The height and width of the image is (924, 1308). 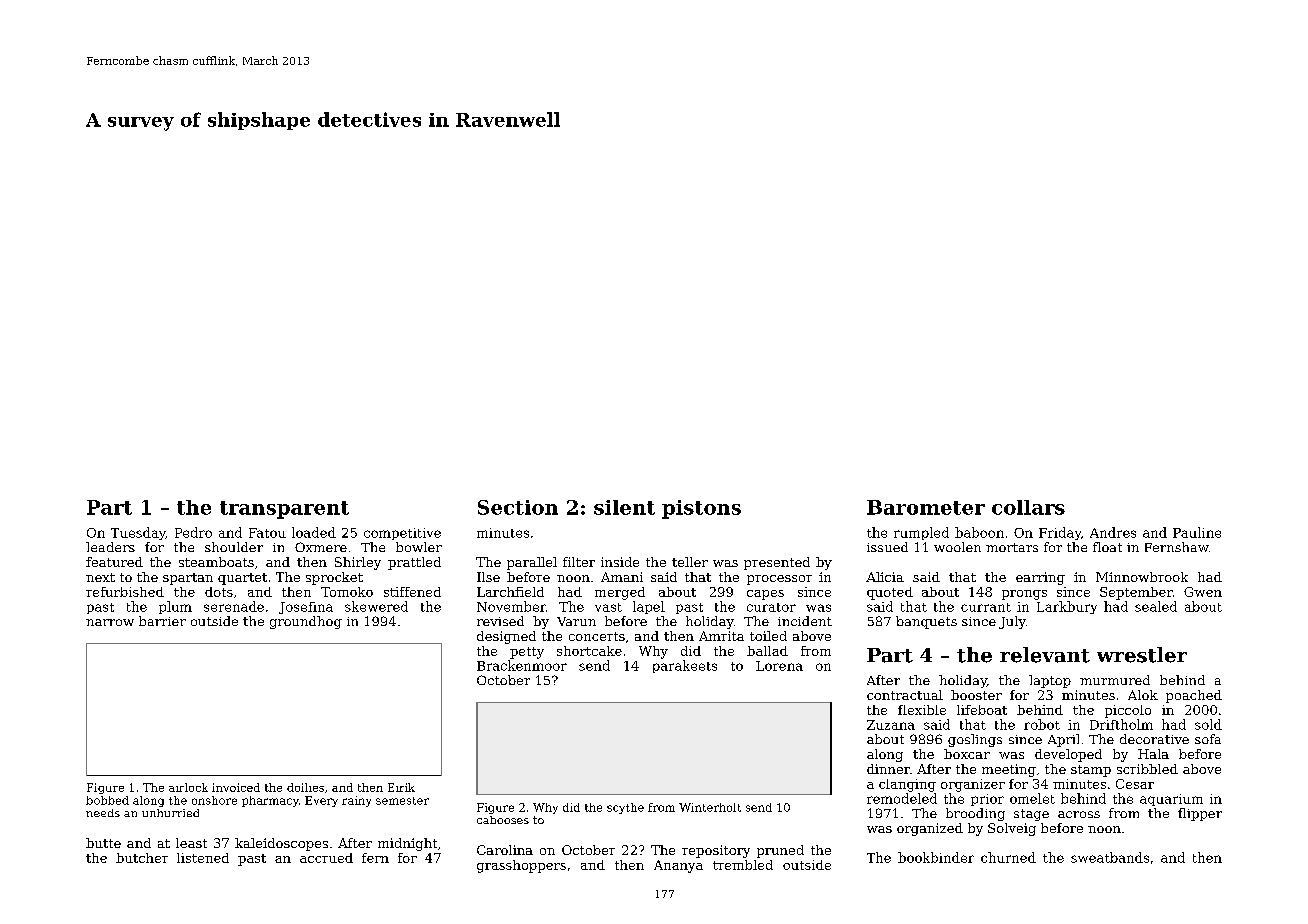 What do you see at coordinates (114, 562) in the image?
I see `featured` at bounding box center [114, 562].
